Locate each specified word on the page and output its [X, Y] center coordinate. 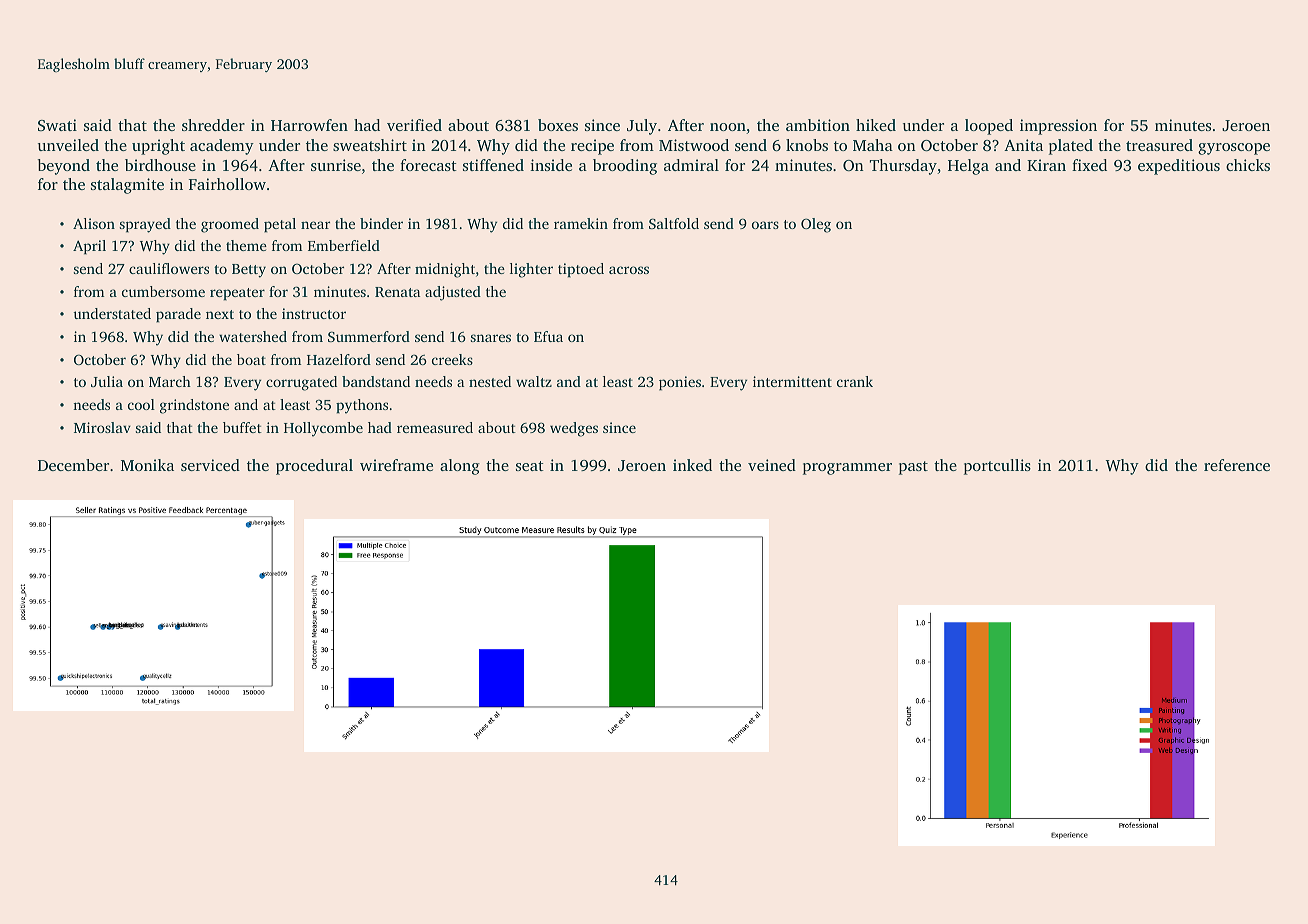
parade [178, 315]
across [629, 270]
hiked [876, 125]
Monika [147, 465]
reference [1237, 465]
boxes [558, 125]
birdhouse [160, 165]
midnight [445, 270]
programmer [847, 469]
